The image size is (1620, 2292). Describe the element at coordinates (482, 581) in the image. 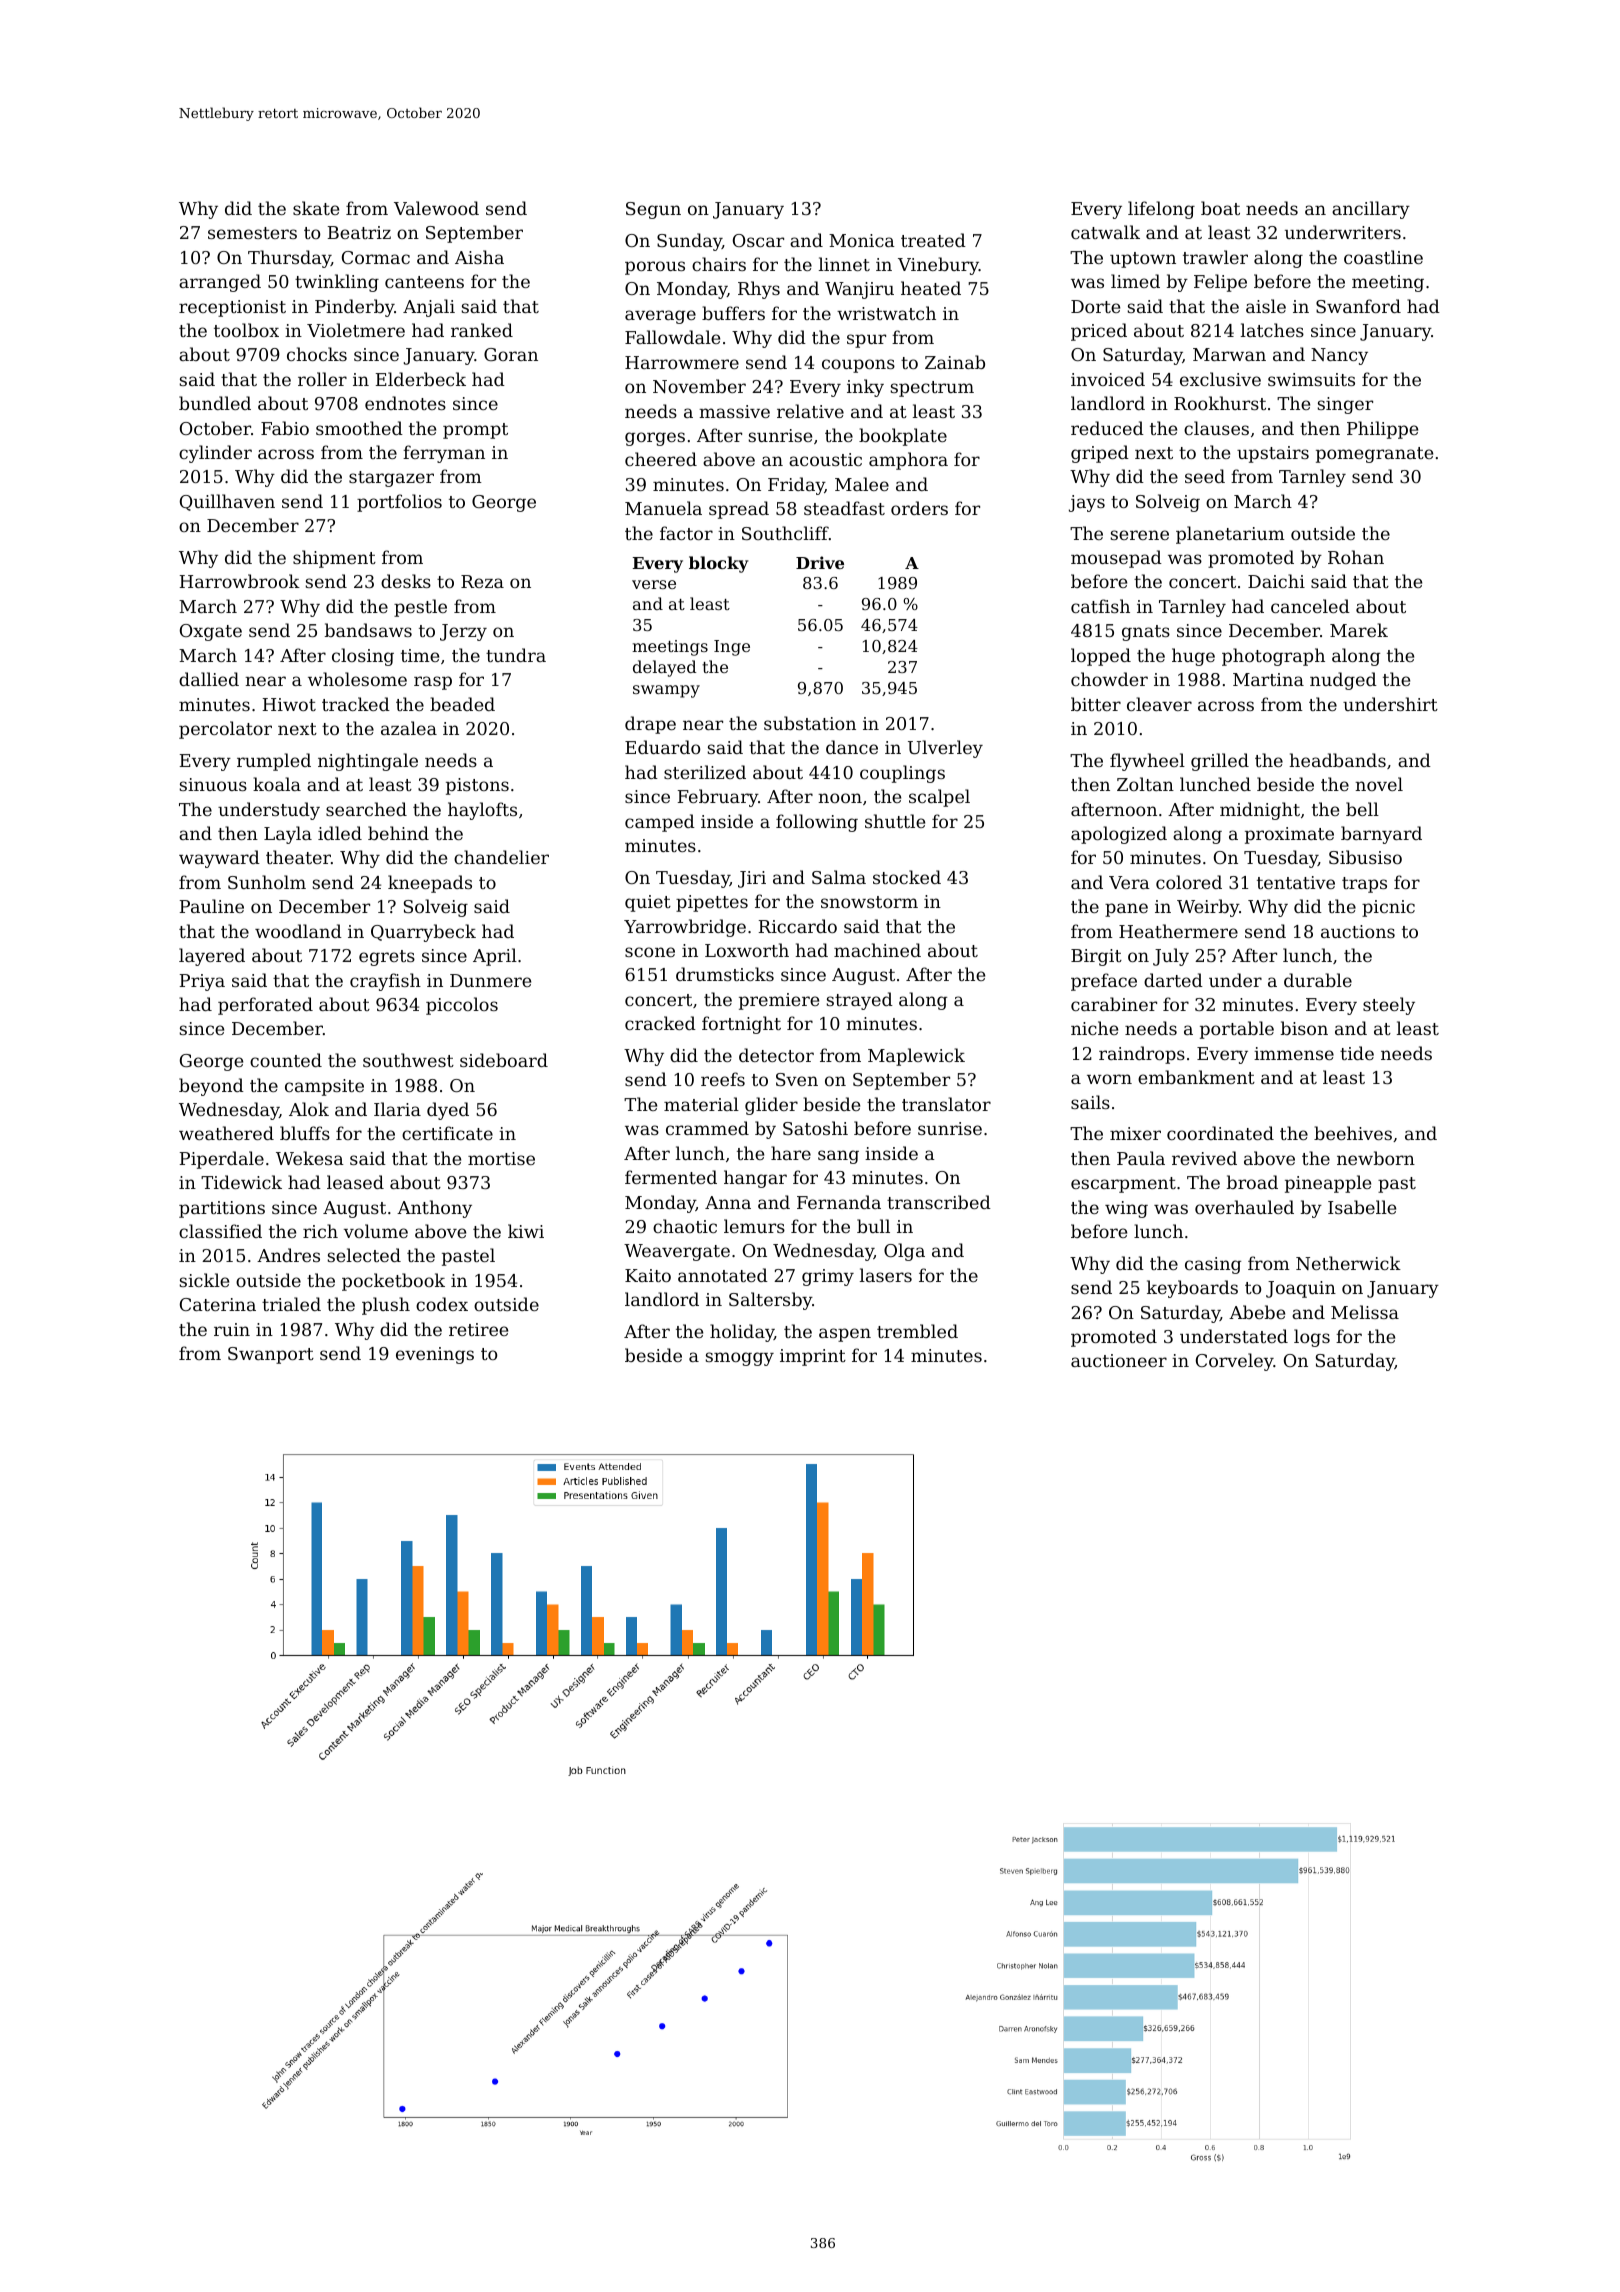

I see `Reza` at that location.
